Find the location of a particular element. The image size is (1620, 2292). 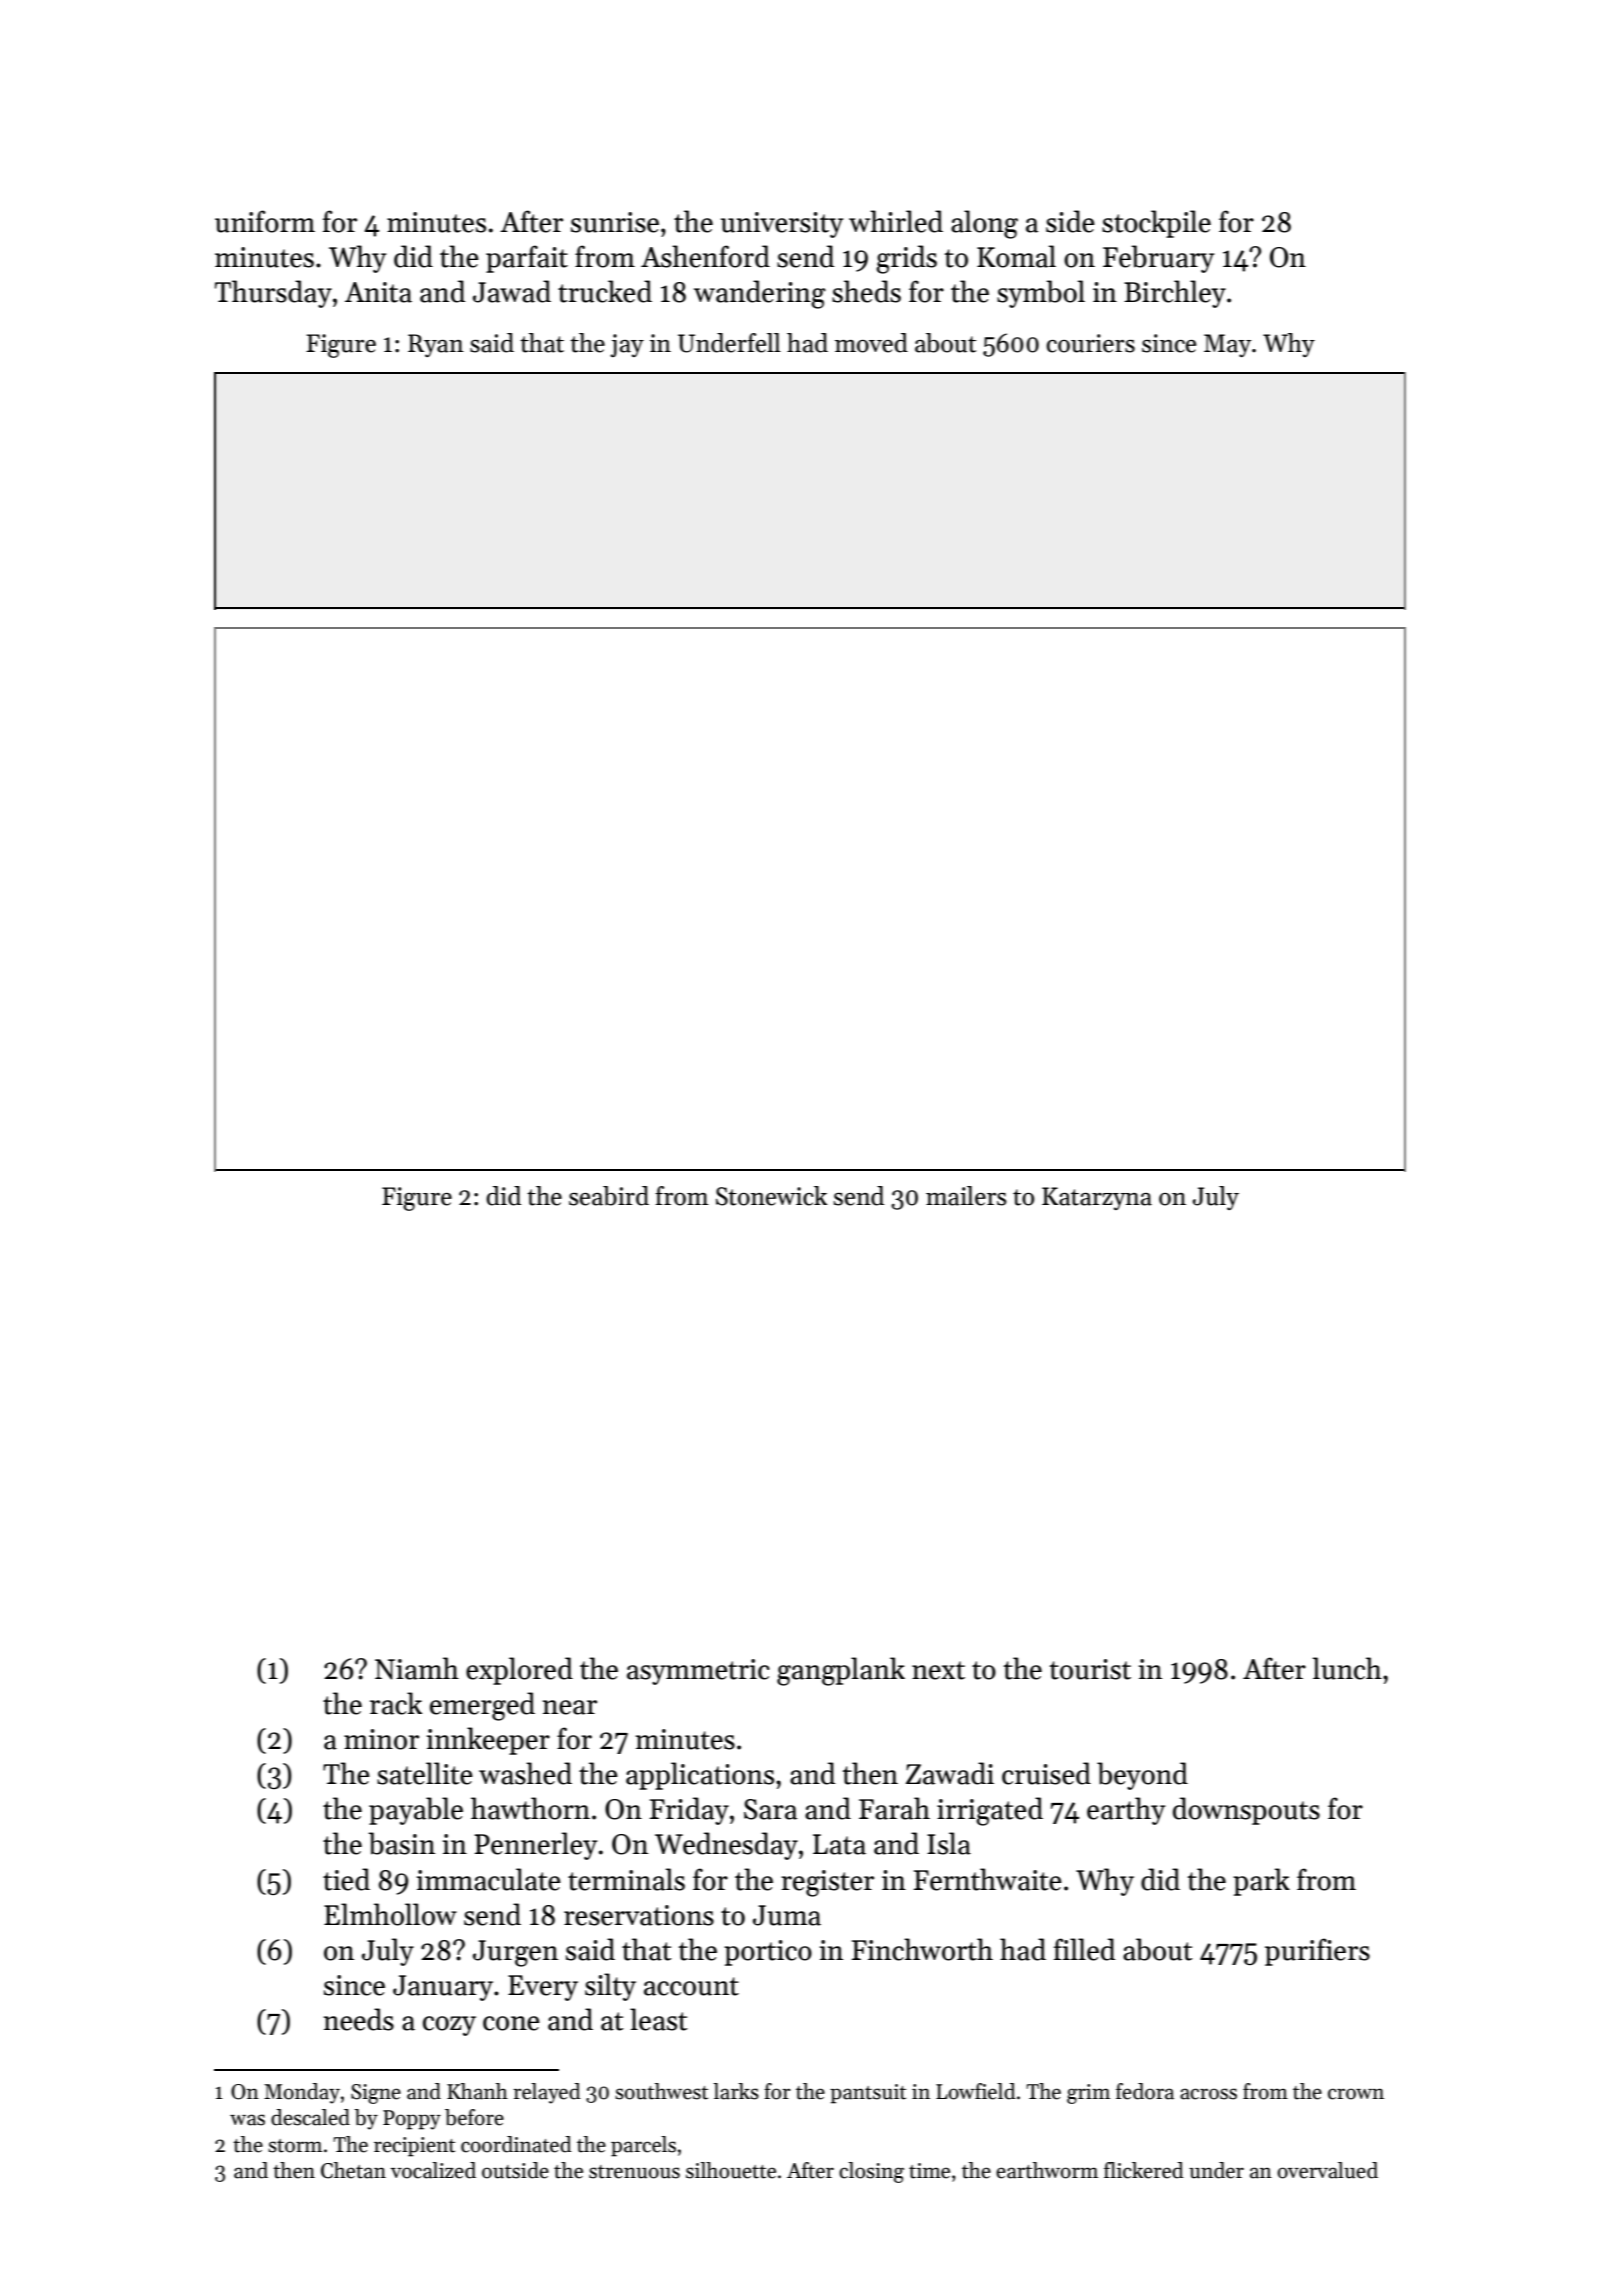

seabird is located at coordinates (609, 1196).
